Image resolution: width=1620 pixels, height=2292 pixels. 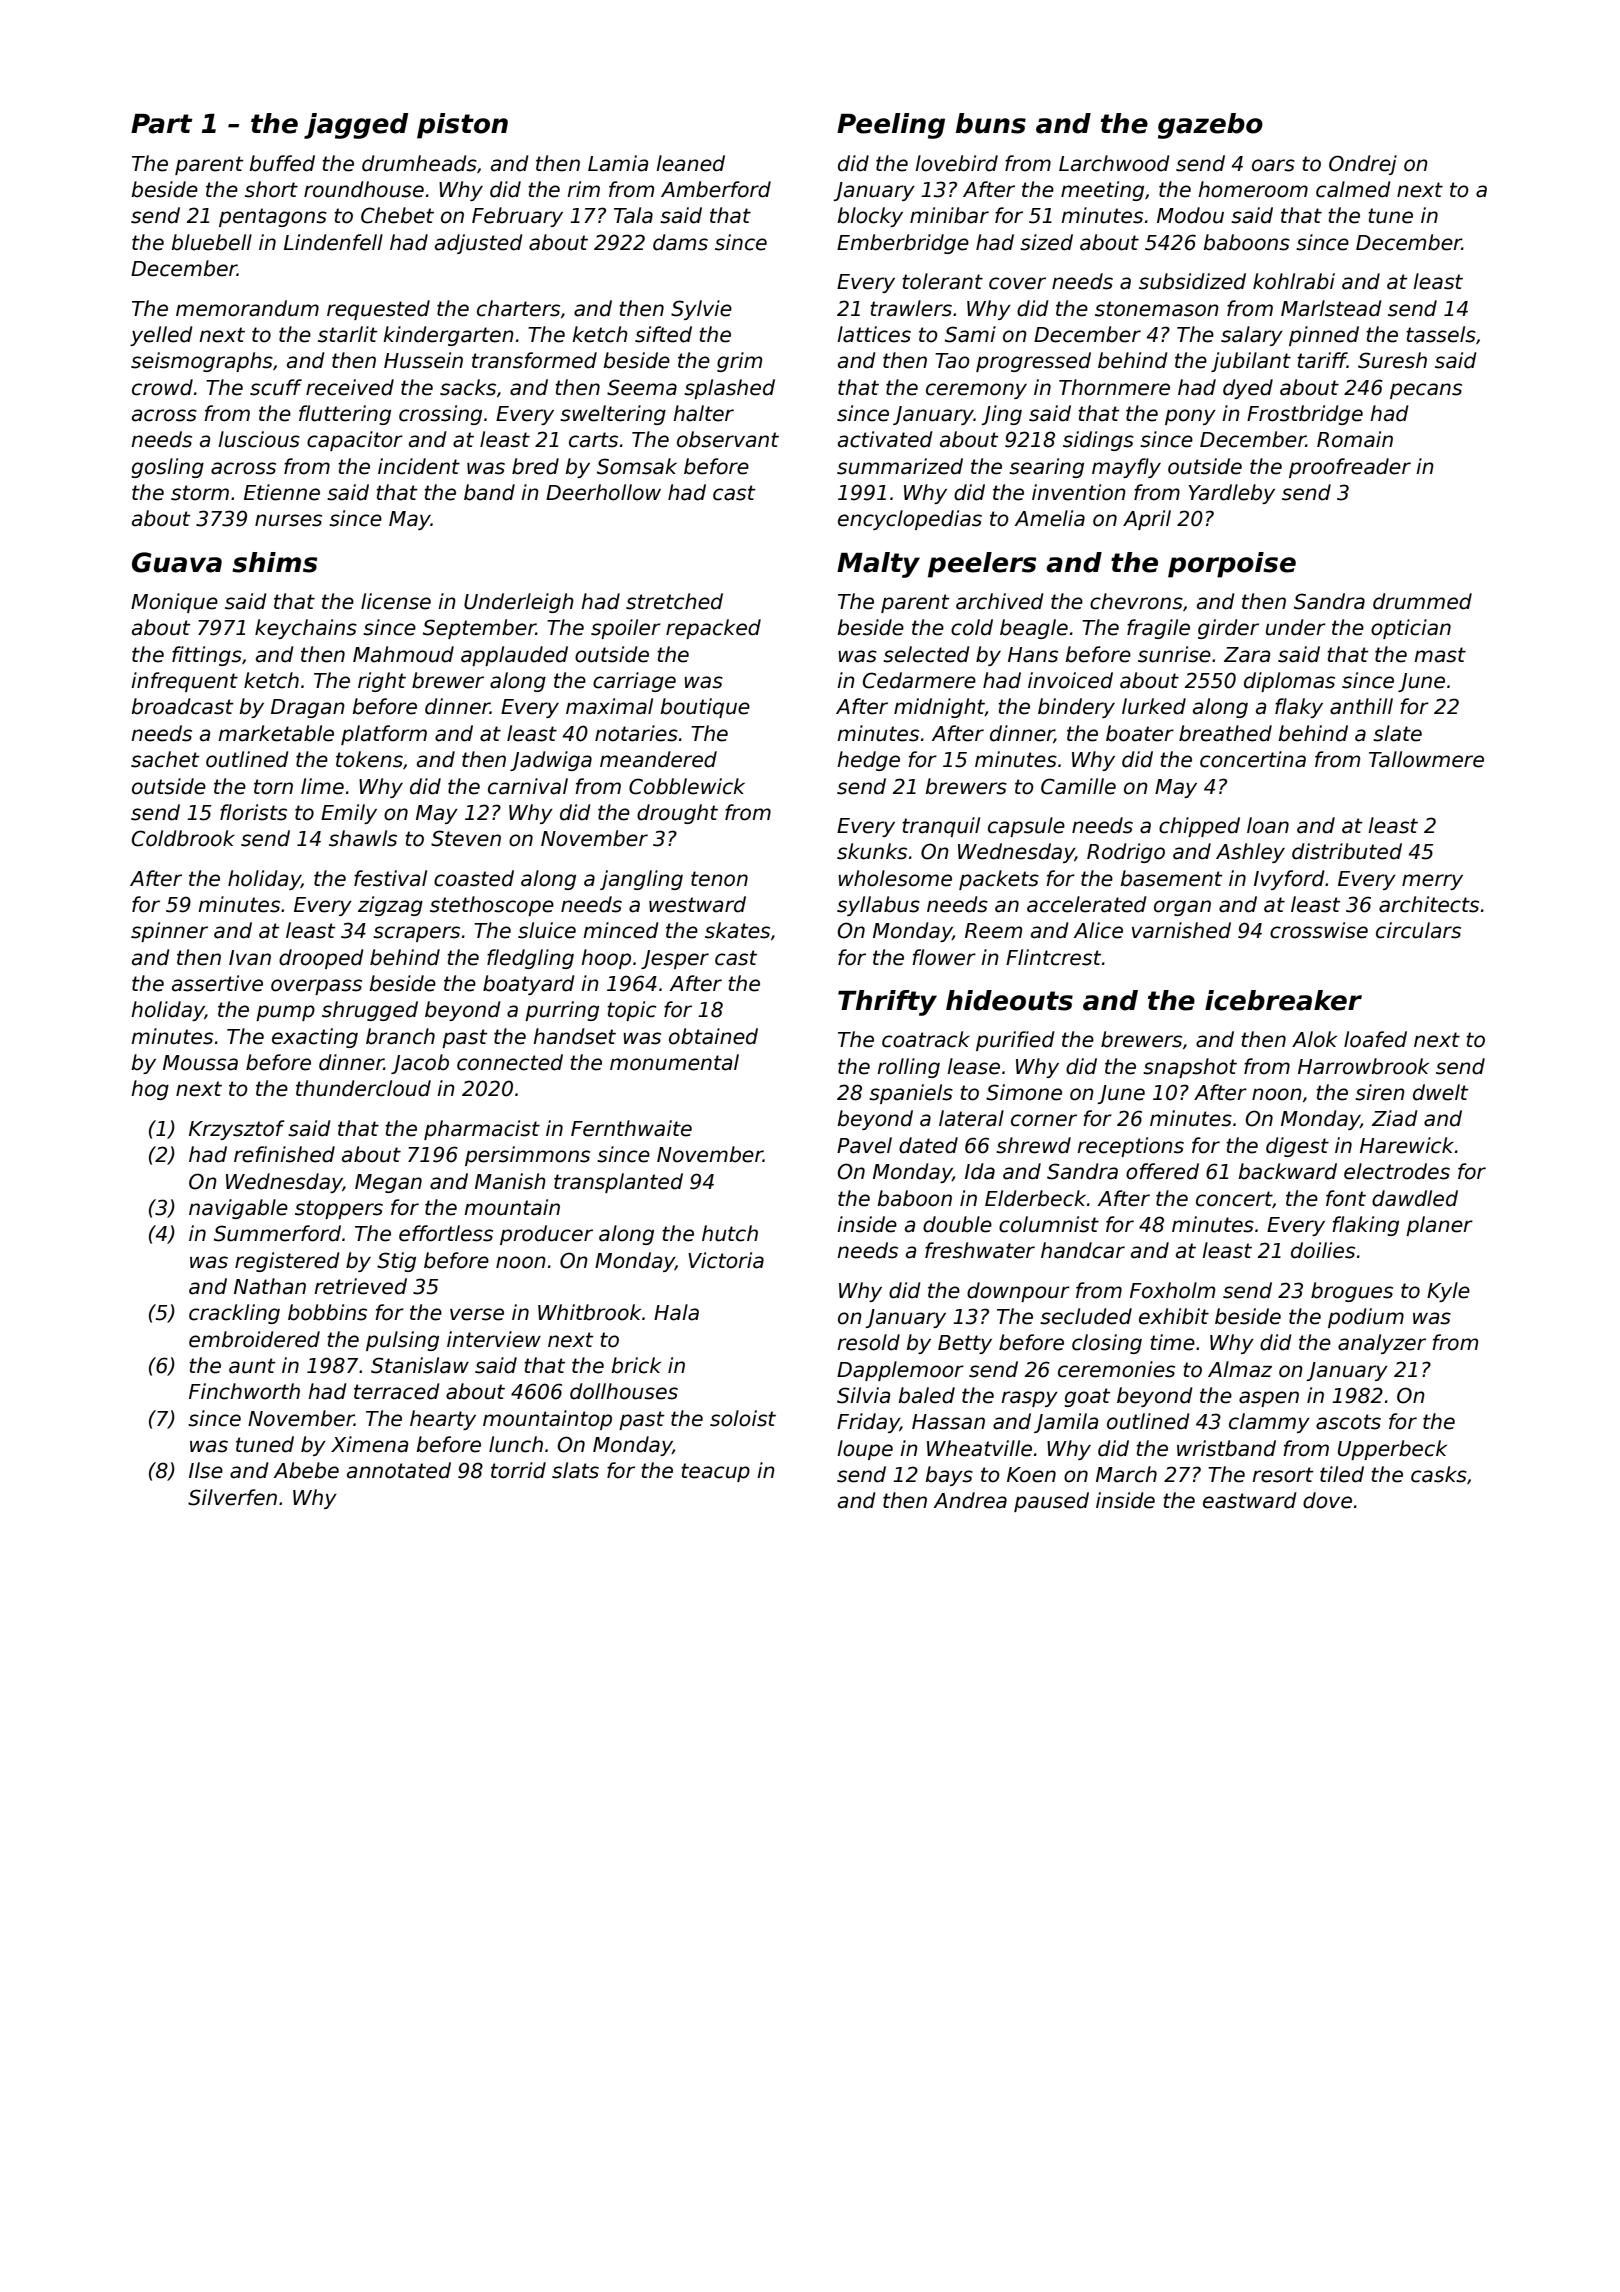 What do you see at coordinates (719, 879) in the page?
I see `tenon` at bounding box center [719, 879].
